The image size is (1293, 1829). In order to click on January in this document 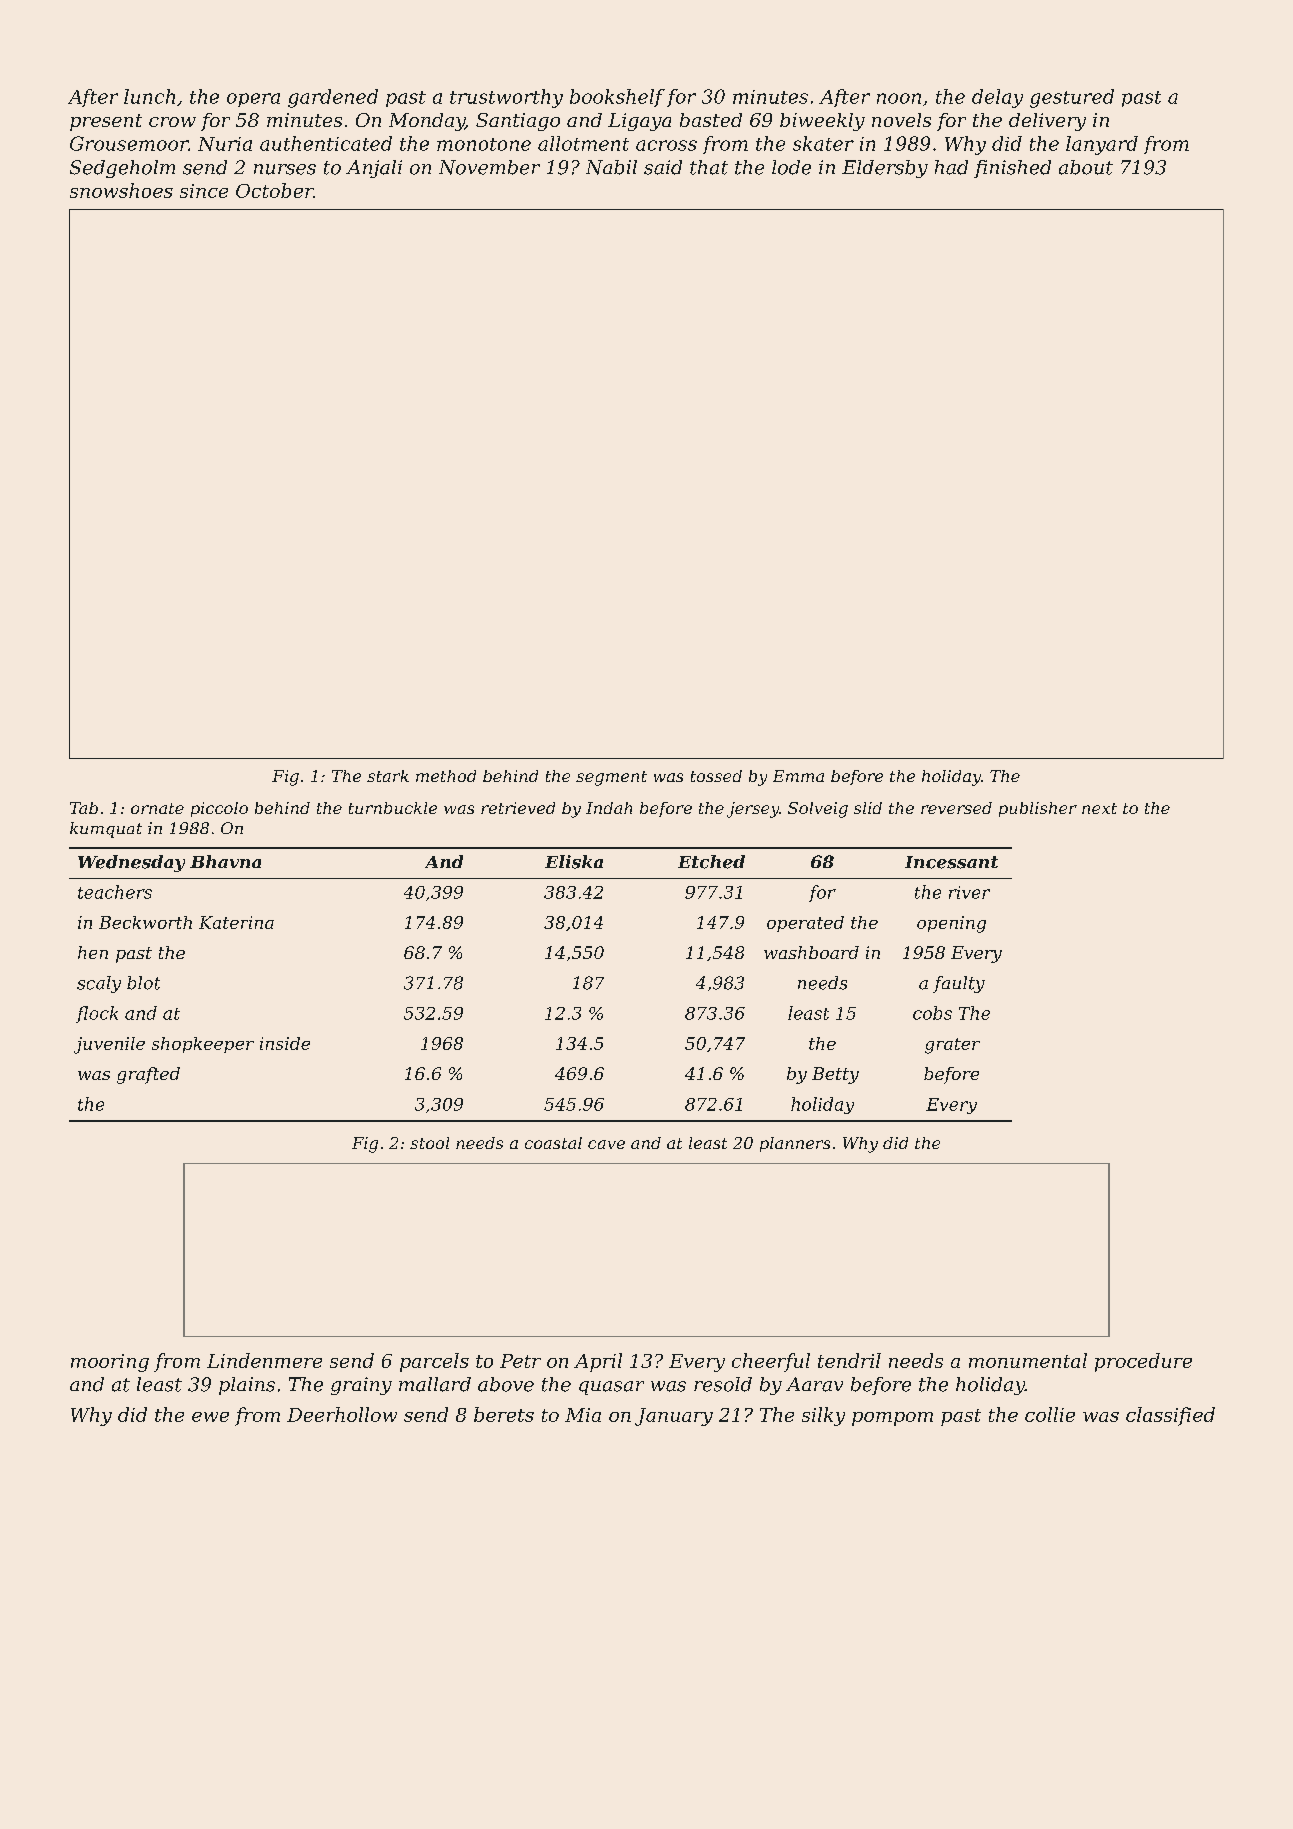, I will do `click(674, 1417)`.
